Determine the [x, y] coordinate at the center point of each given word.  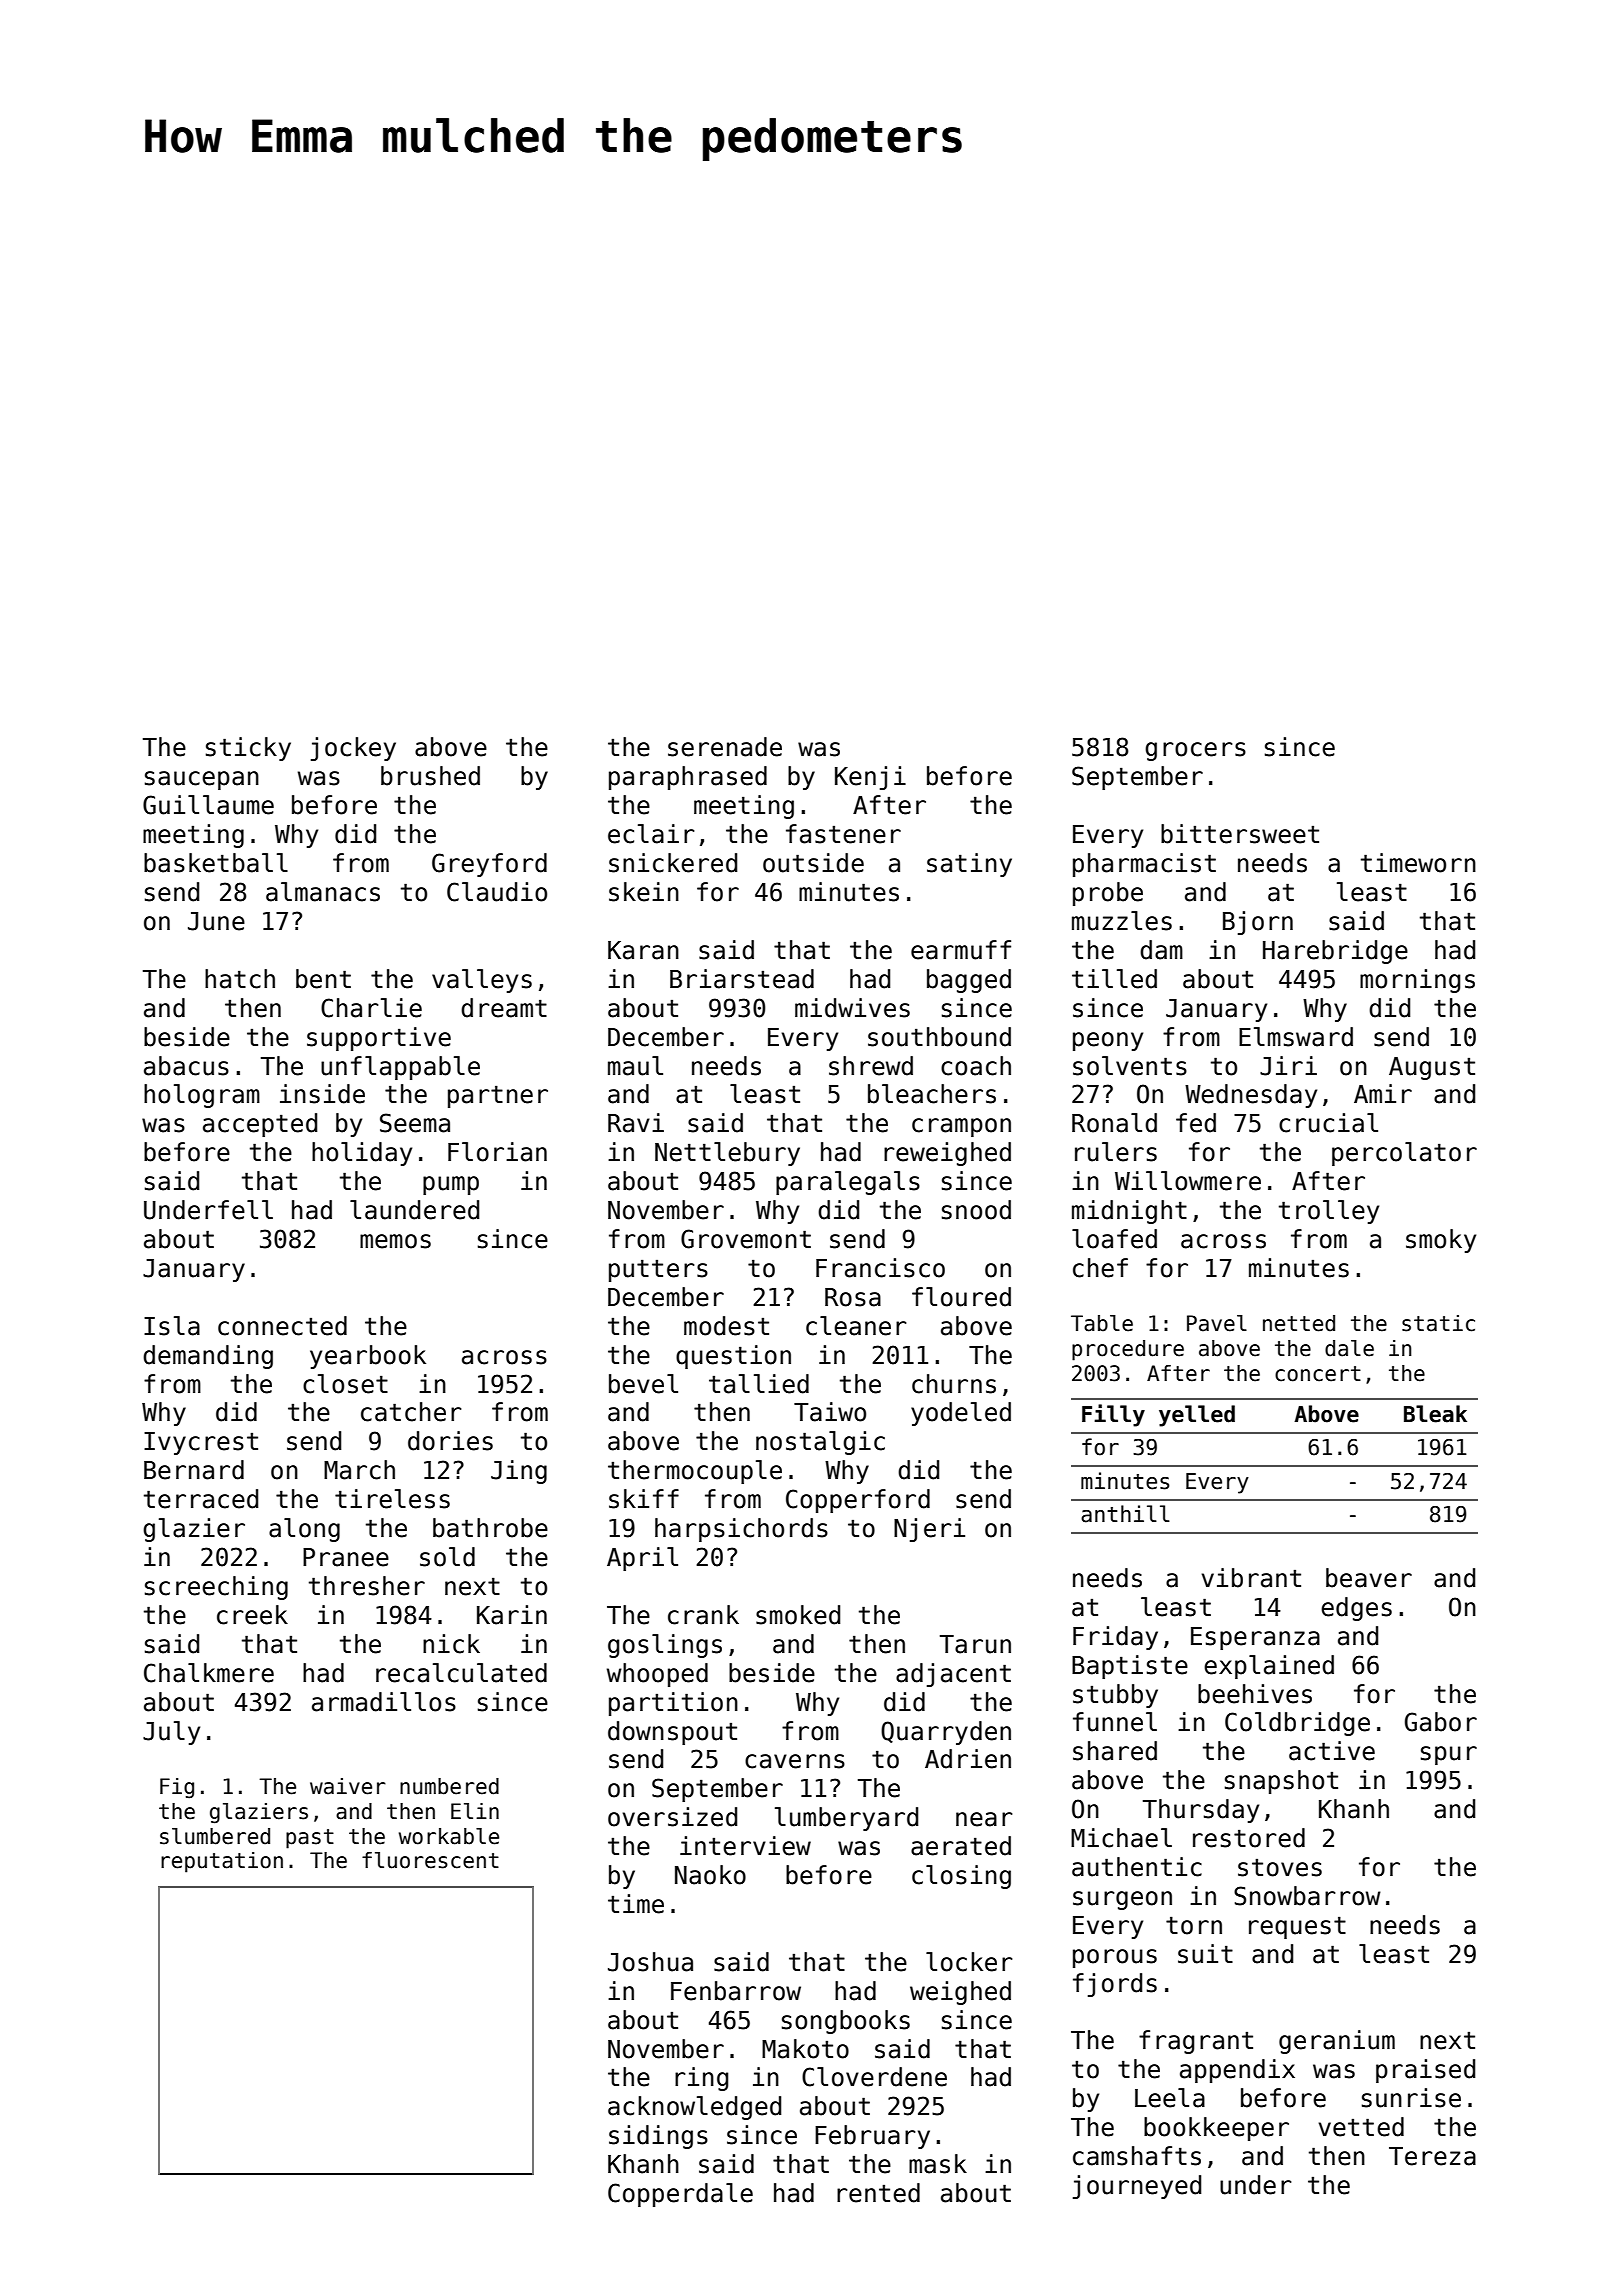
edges [1356, 1609]
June [216, 921]
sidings [658, 2137]
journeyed [1137, 2187]
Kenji [870, 778]
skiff [644, 1499]
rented [878, 2193]
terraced [201, 1499]
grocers [1195, 751]
